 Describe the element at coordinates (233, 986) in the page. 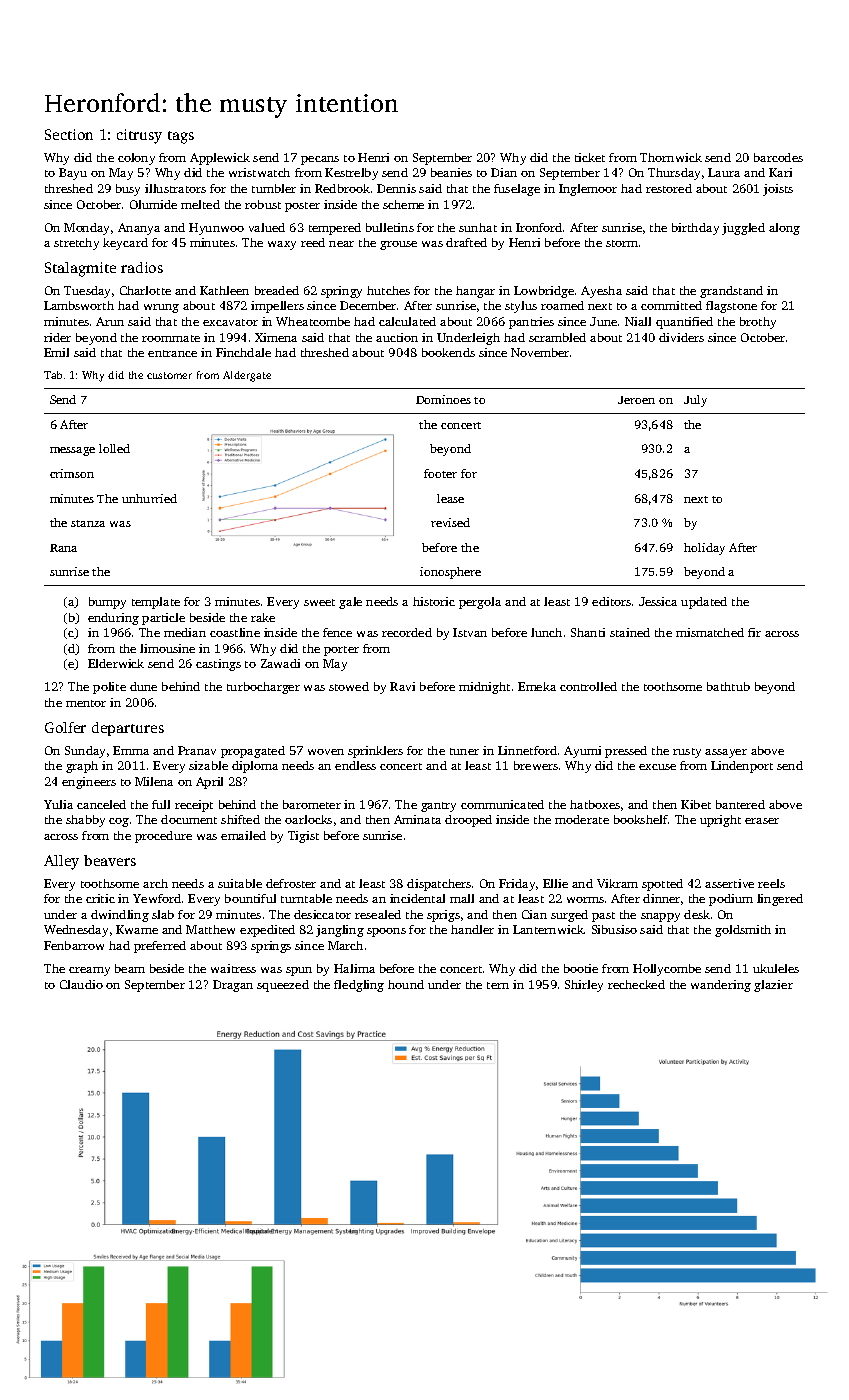

I see `Dragan` at that location.
